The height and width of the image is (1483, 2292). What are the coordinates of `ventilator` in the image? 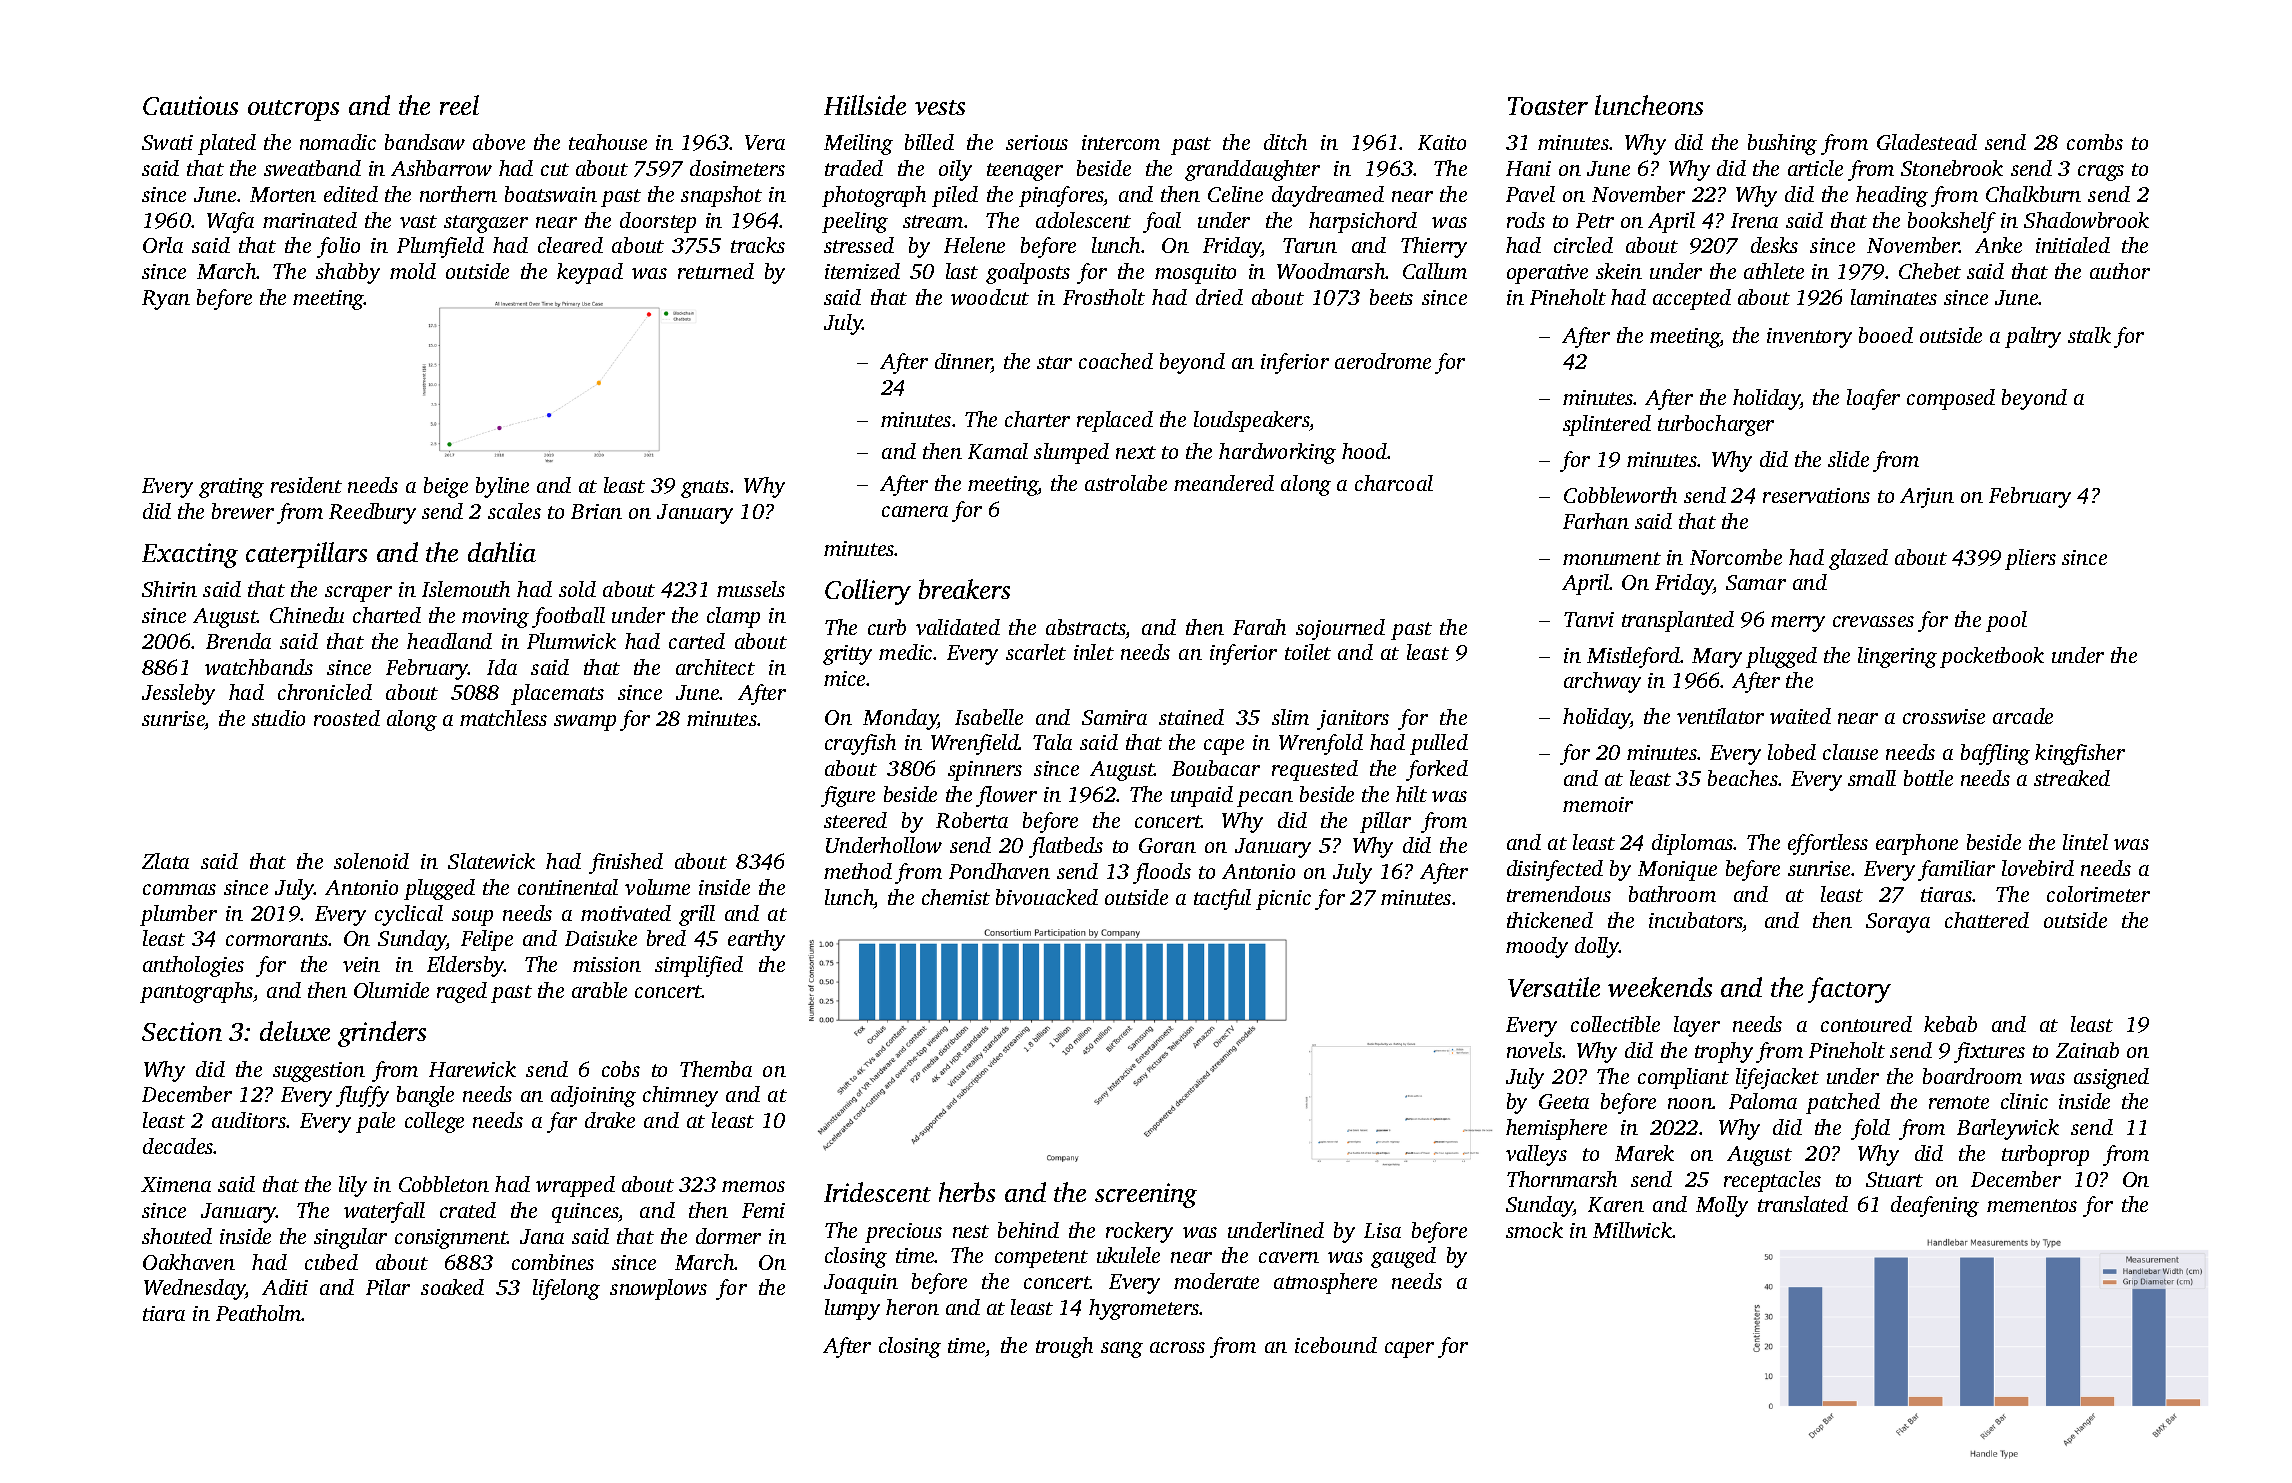 It's located at (1720, 716).
